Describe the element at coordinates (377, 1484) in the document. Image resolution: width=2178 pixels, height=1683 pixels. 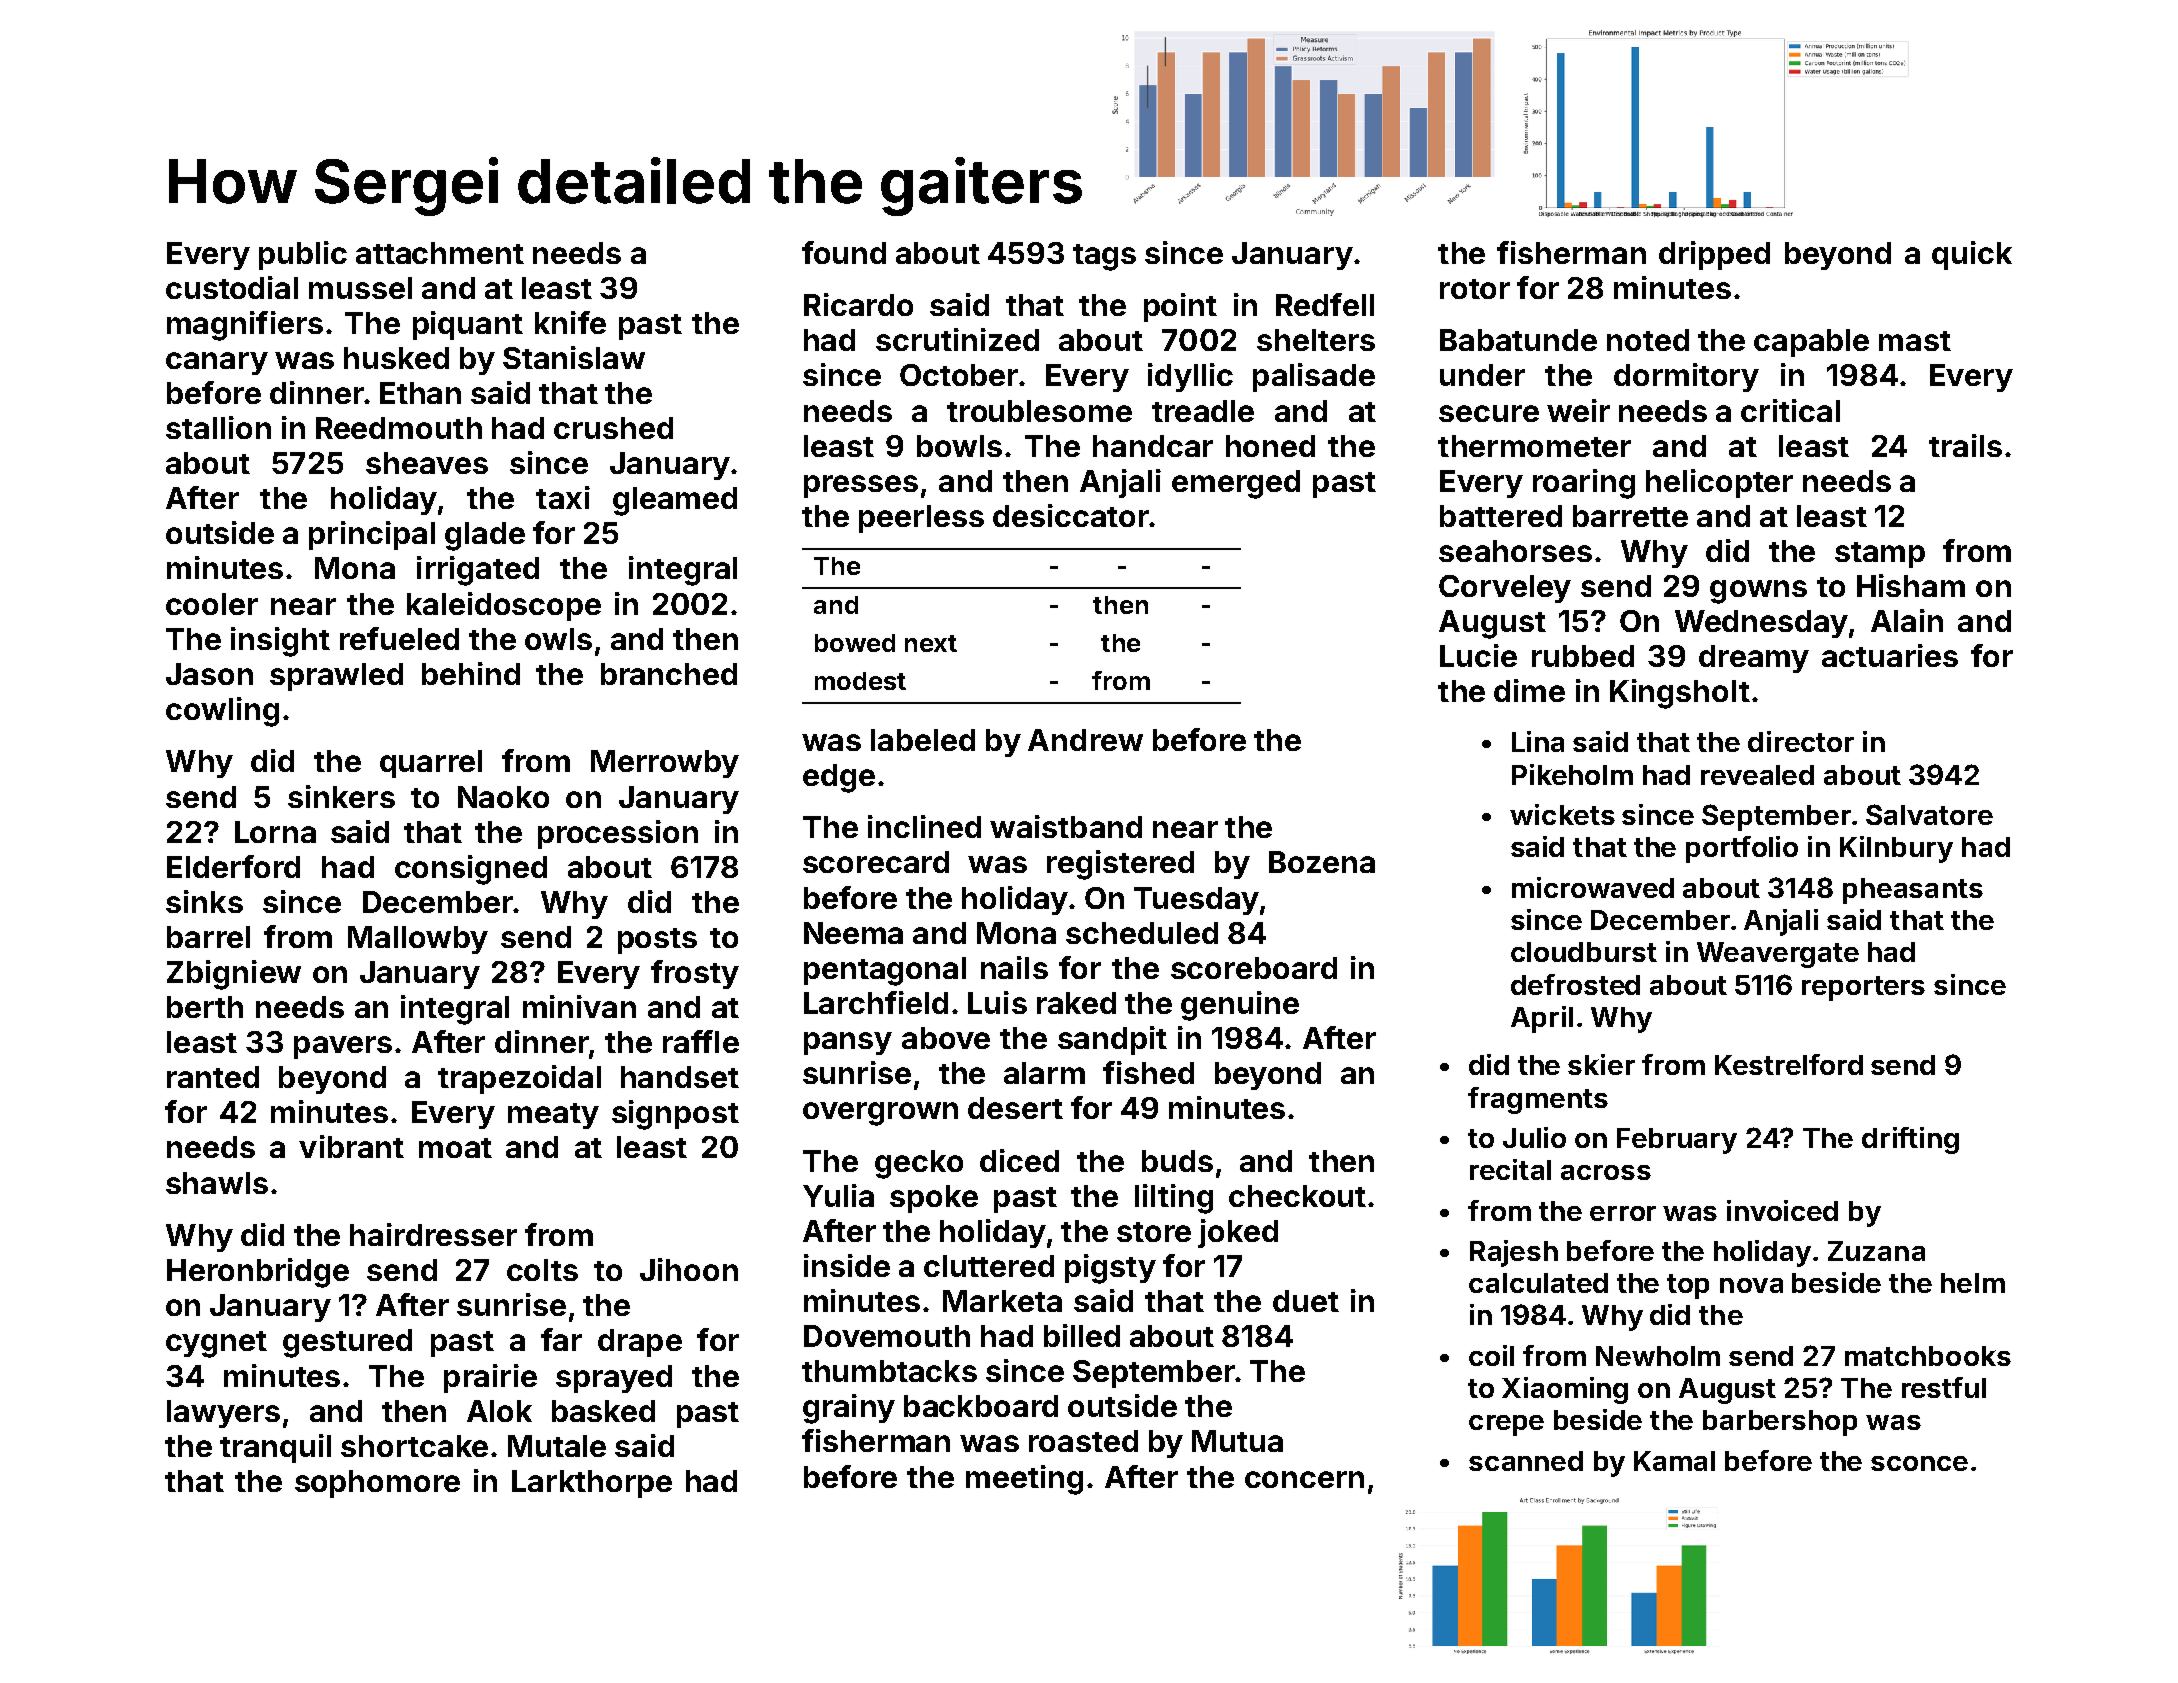
I see `sophomore` at that location.
